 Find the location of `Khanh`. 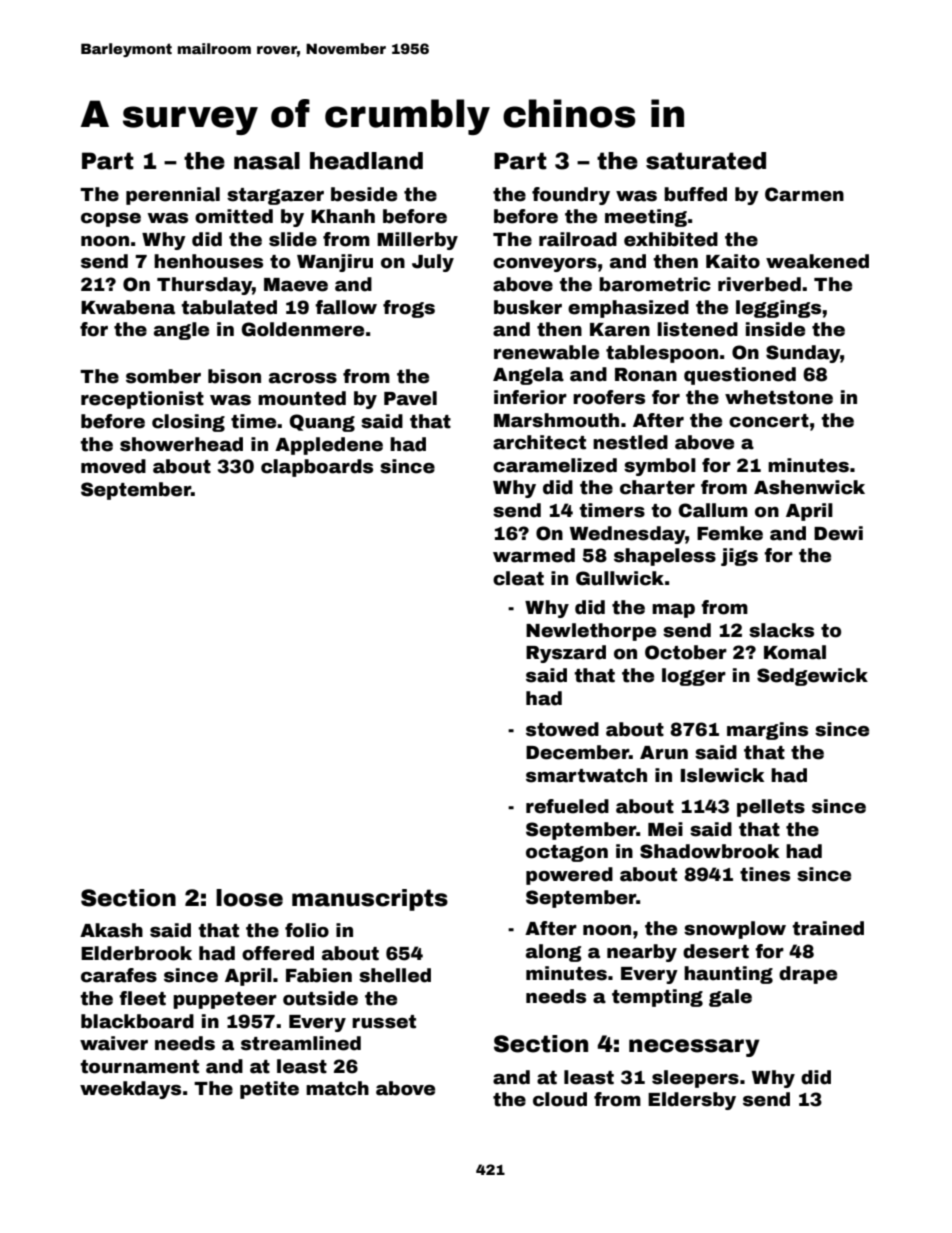

Khanh is located at coordinates (343, 216).
